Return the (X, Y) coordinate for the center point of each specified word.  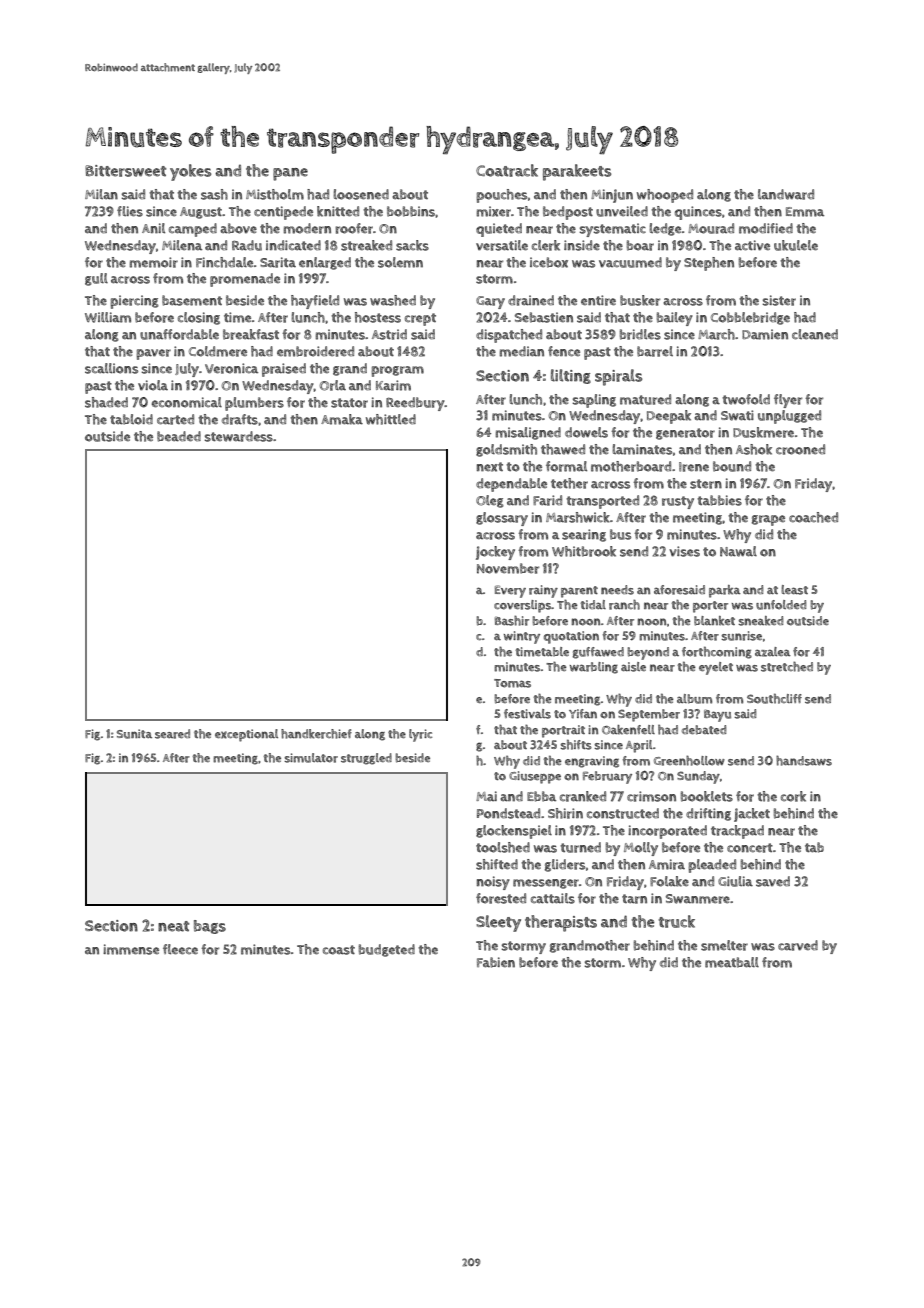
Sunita (134, 734)
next (490, 467)
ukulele (796, 245)
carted (175, 419)
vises (684, 551)
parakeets (577, 172)
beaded (179, 436)
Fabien (496, 962)
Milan (101, 194)
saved (773, 881)
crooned (800, 449)
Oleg (490, 501)
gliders (565, 865)
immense (131, 949)
